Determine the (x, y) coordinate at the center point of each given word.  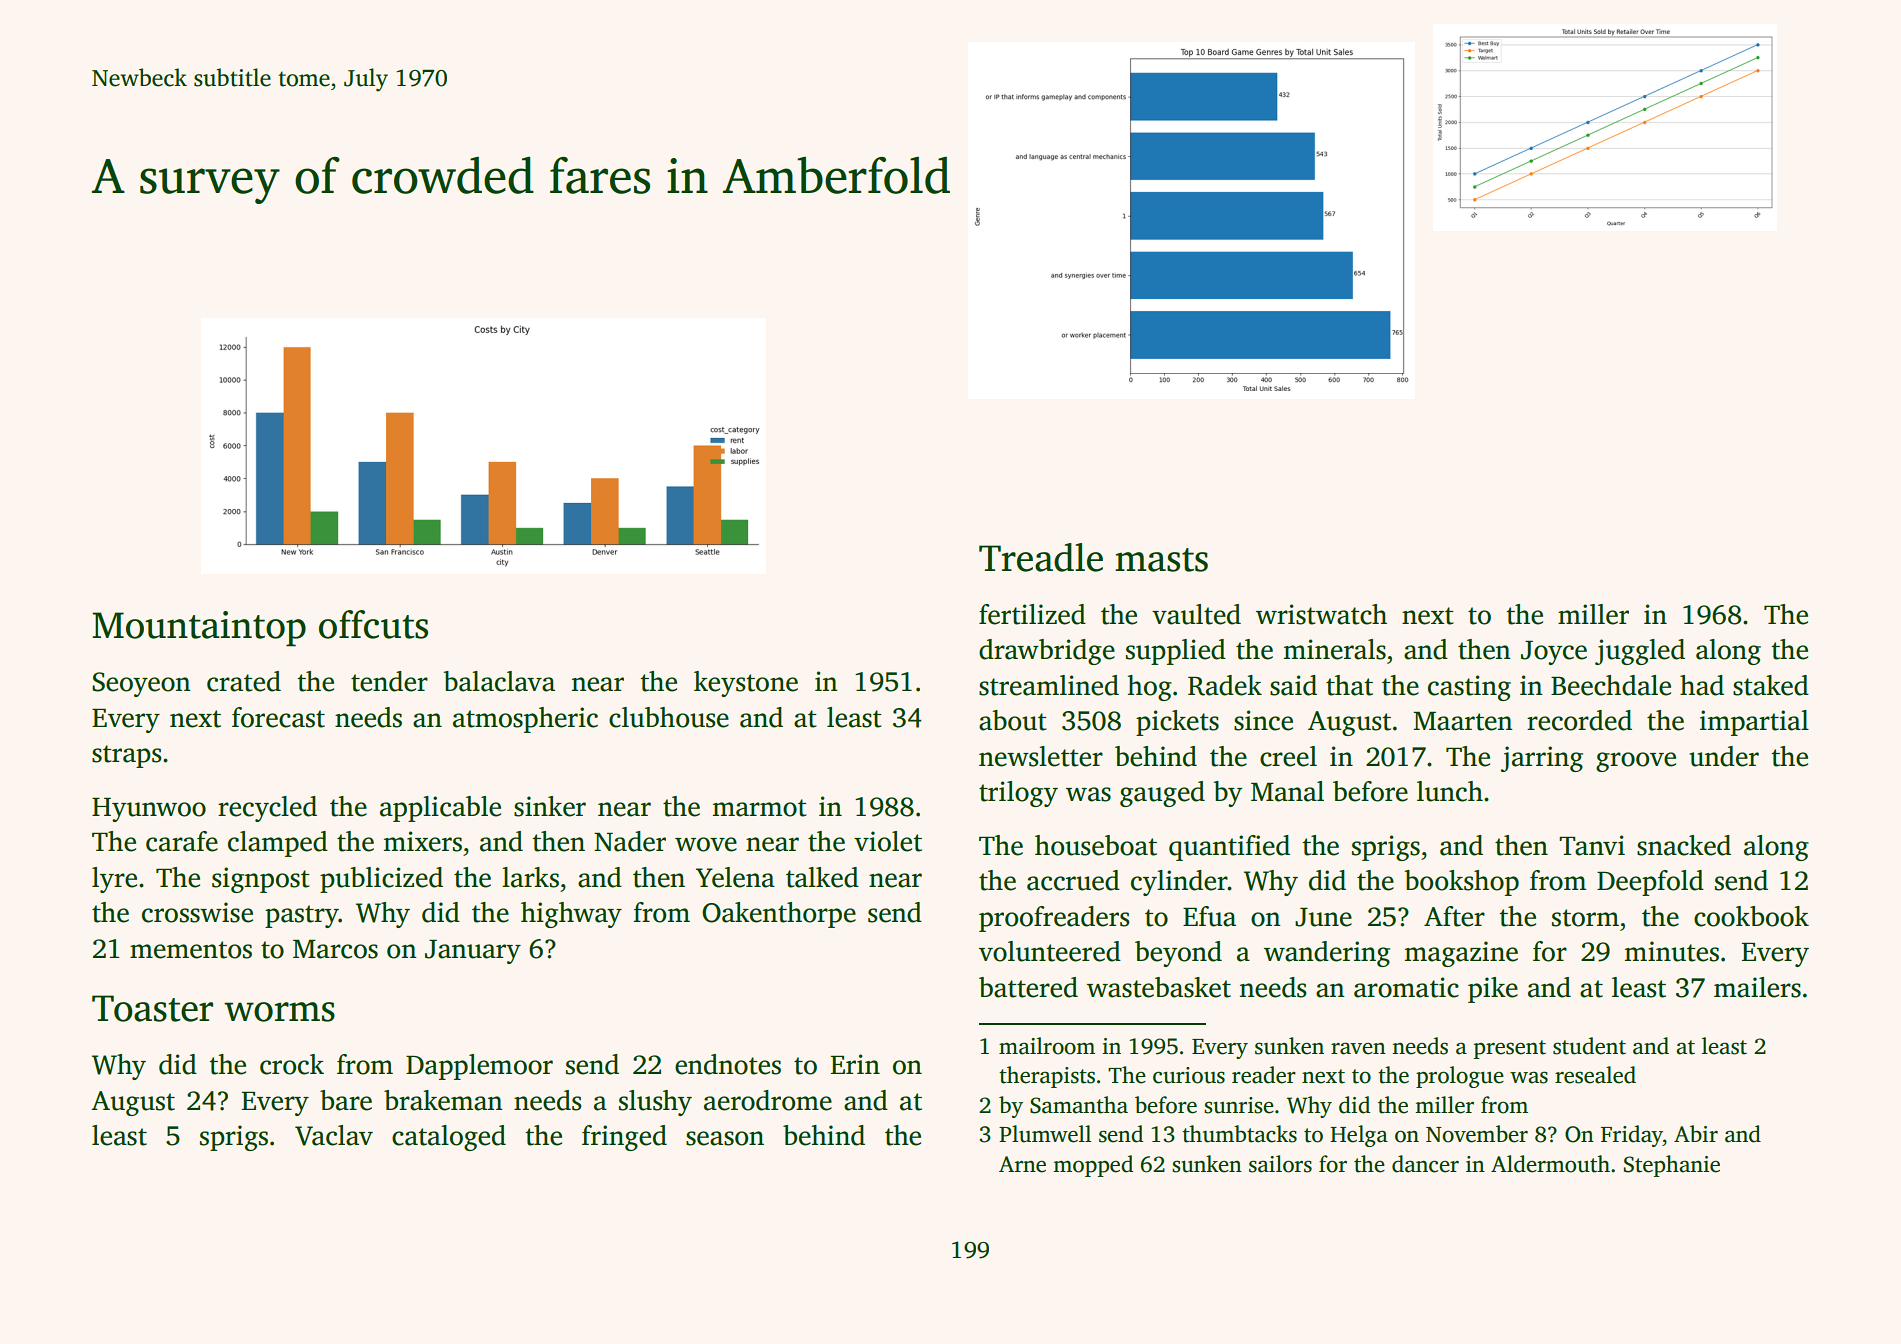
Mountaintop (199, 629)
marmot (760, 808)
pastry (302, 916)
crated (244, 681)
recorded (1579, 720)
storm (1585, 918)
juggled (1640, 652)
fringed (624, 1138)
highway (571, 915)
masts (1161, 560)
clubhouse (669, 717)
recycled (267, 809)
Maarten (1463, 721)
